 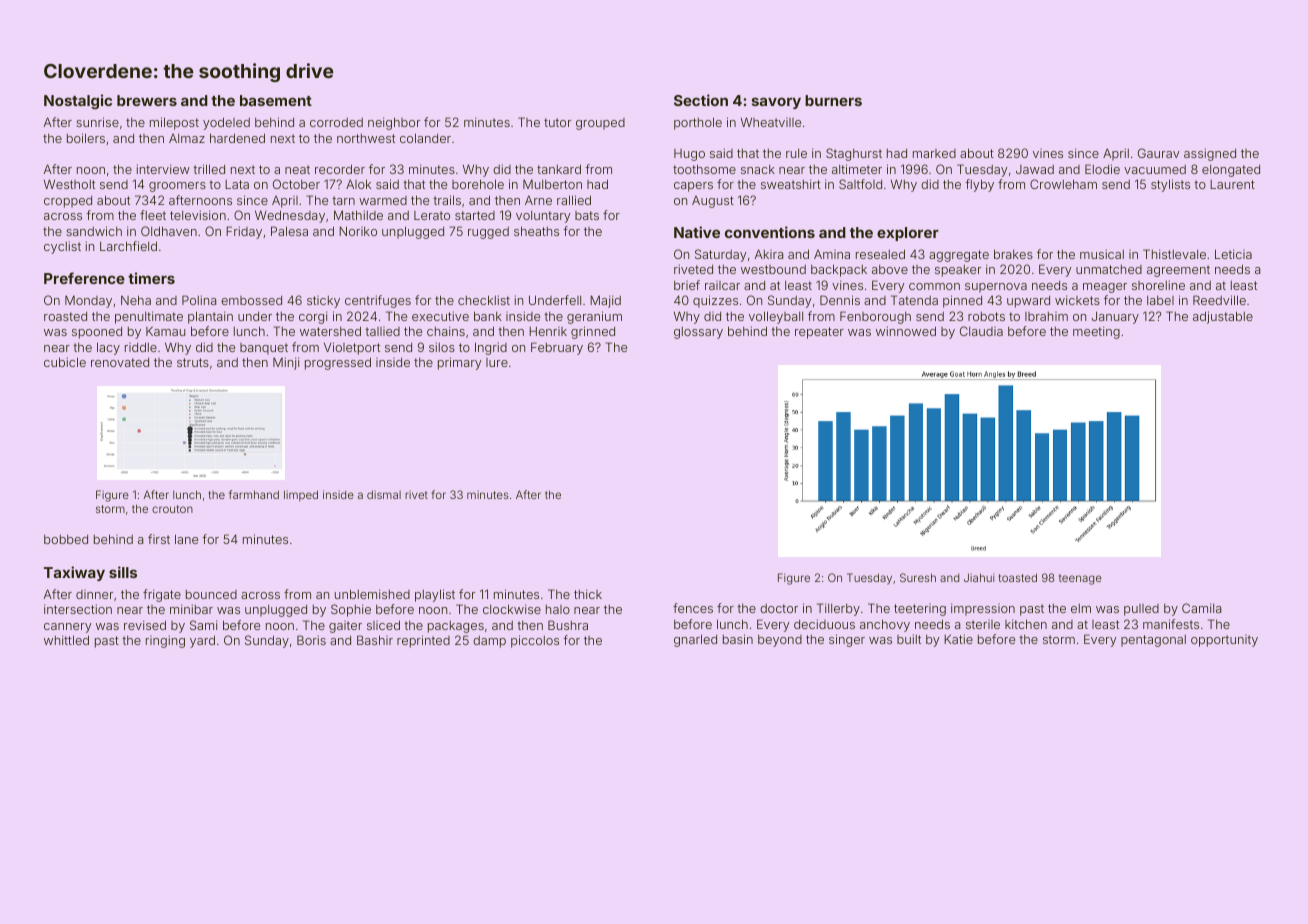 What do you see at coordinates (484, 300) in the screenshot?
I see `checklist` at bounding box center [484, 300].
